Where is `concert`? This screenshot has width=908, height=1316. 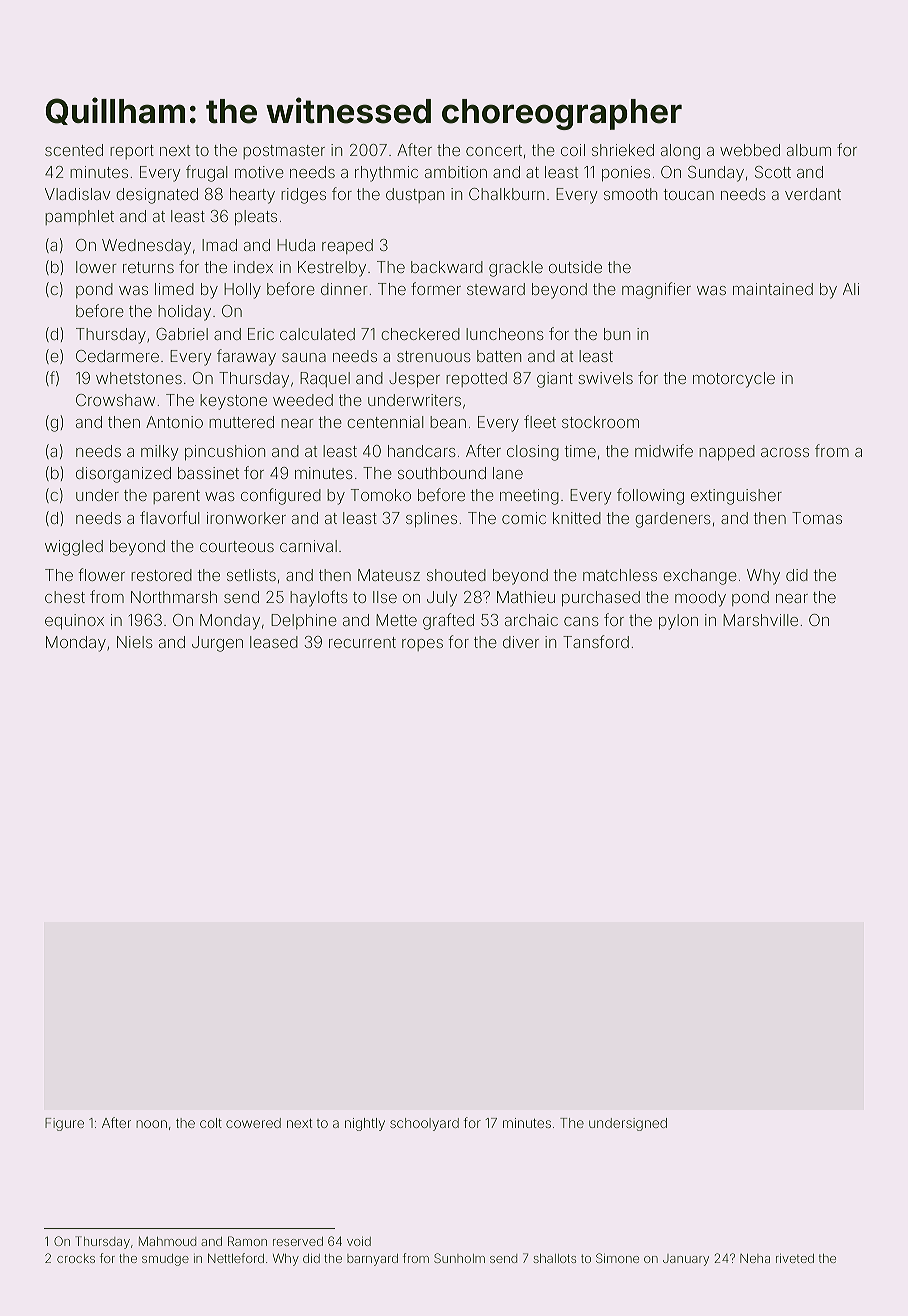 concert is located at coordinates (494, 150).
